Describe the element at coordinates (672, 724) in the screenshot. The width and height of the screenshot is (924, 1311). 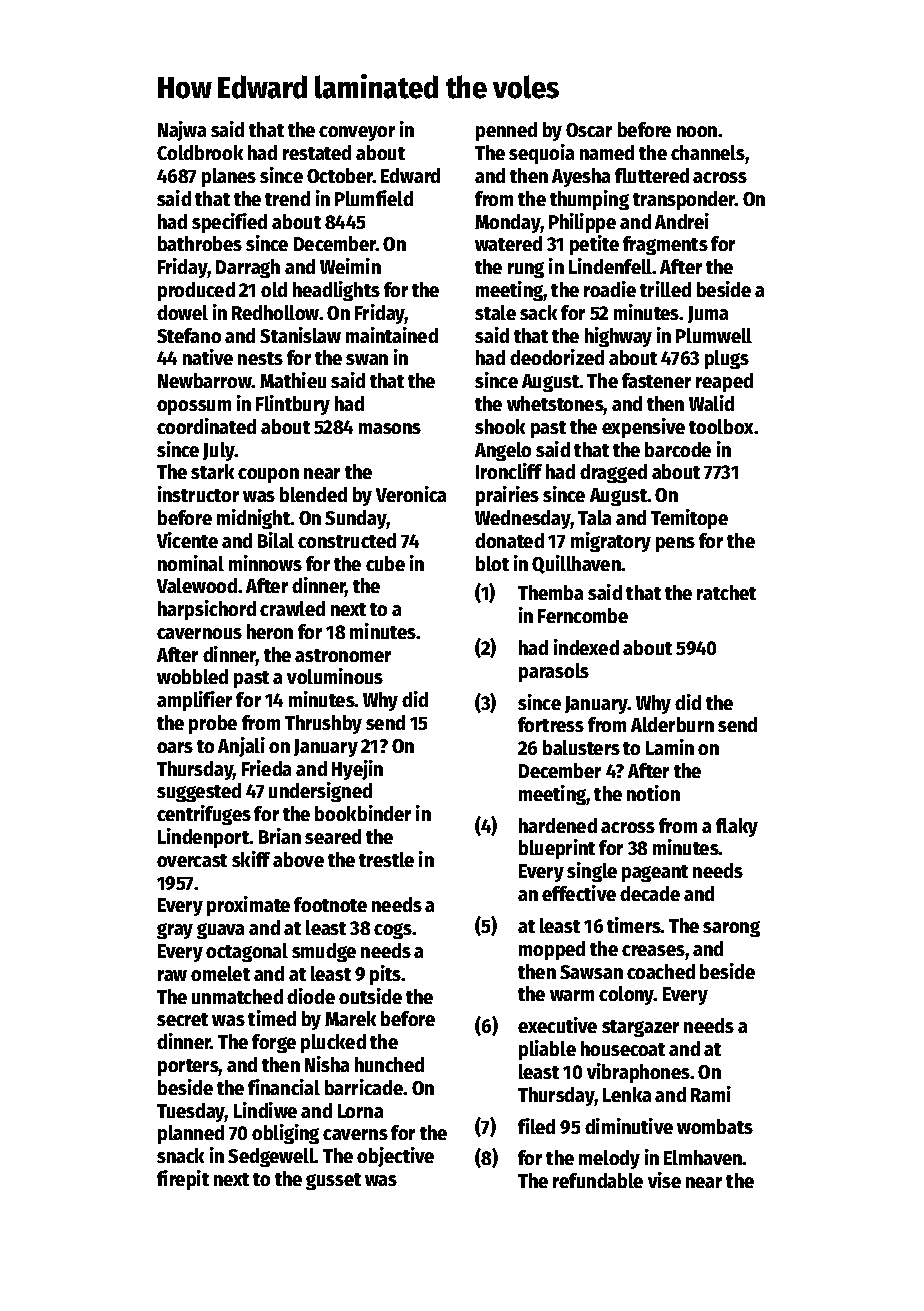
I see `Alderburn` at that location.
